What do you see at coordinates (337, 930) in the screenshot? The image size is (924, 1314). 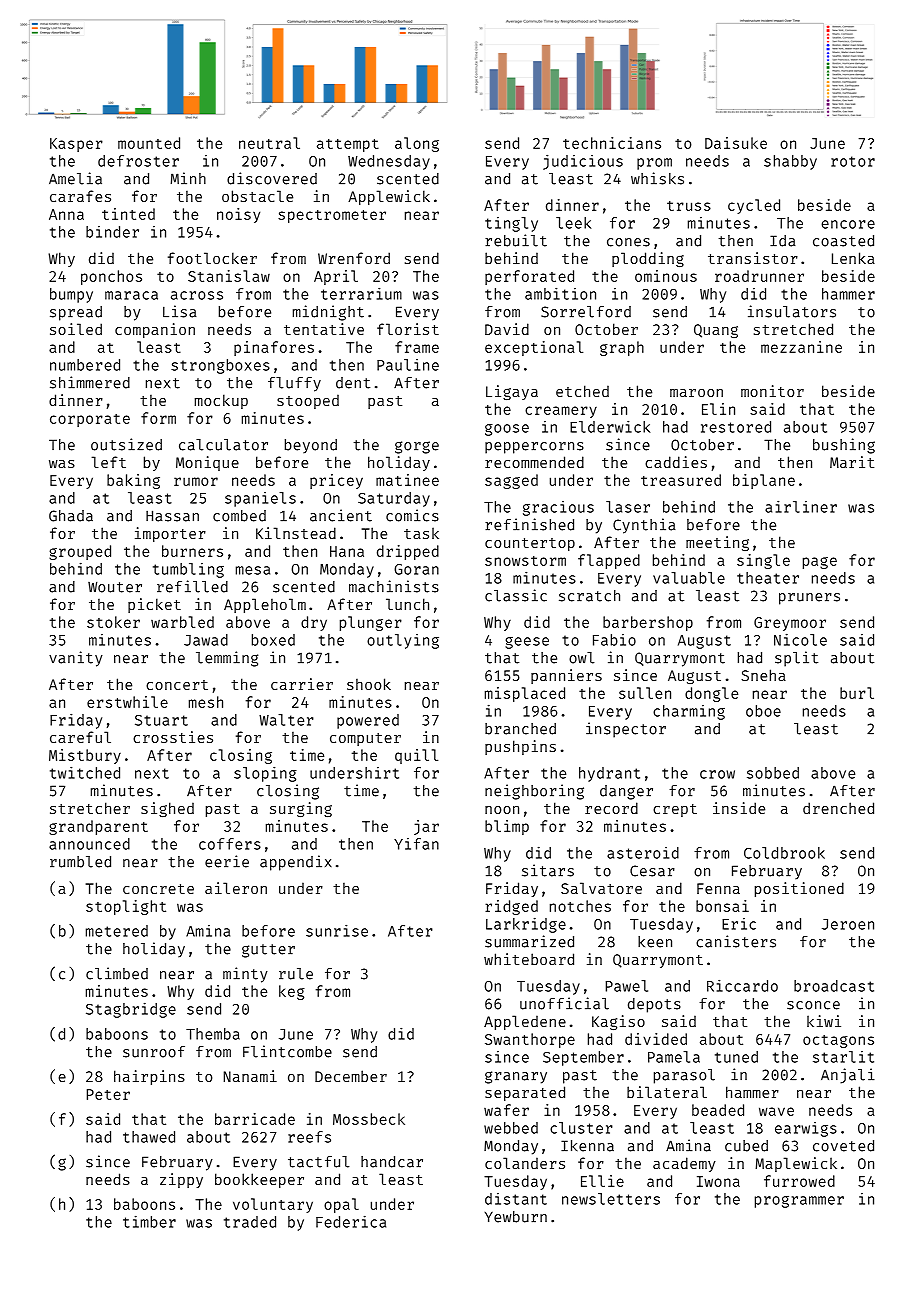 I see `sunrise` at bounding box center [337, 930].
